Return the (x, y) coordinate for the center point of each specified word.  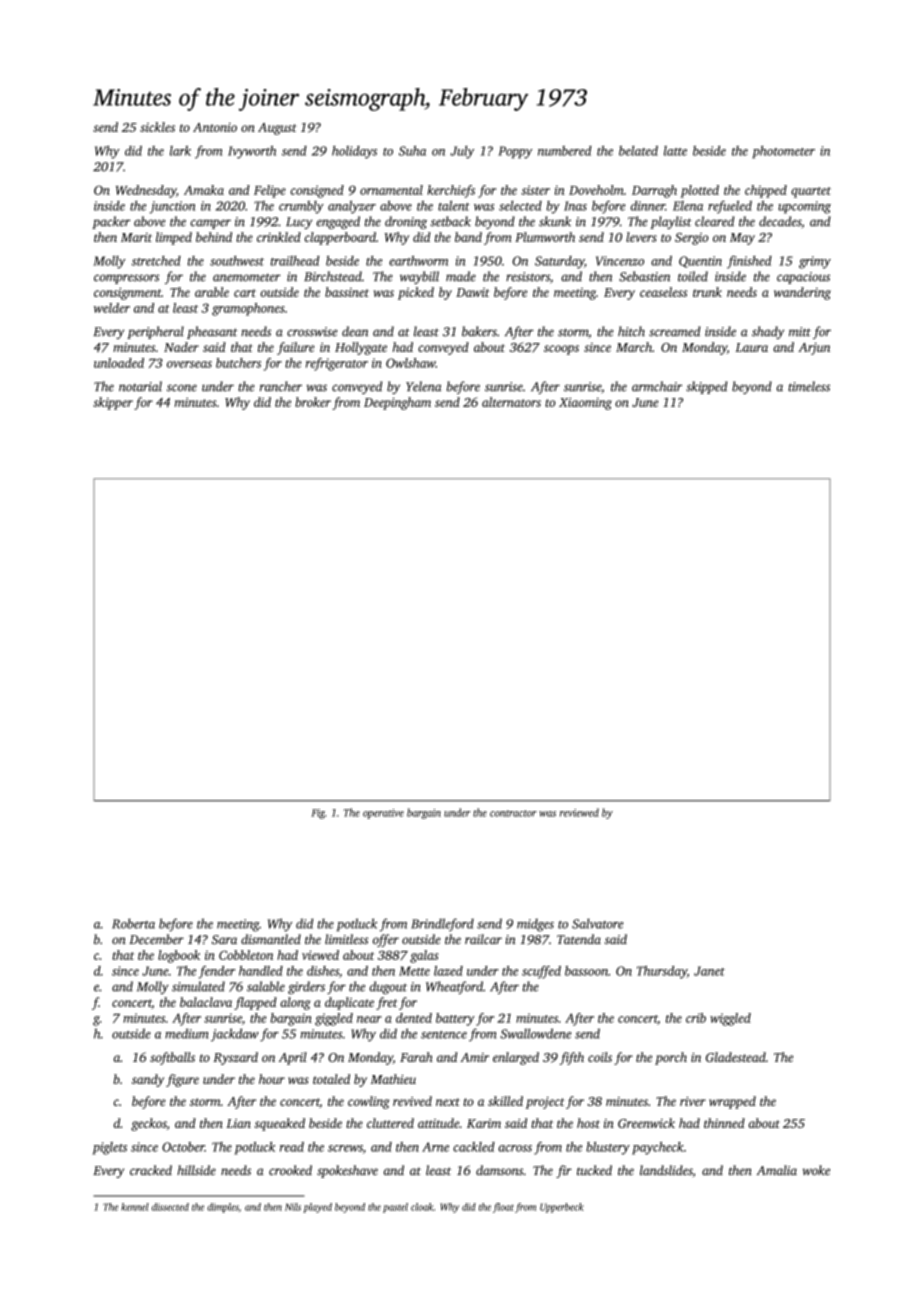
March (634, 347)
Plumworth (545, 237)
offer (386, 940)
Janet (709, 971)
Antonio (215, 127)
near (369, 1019)
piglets (109, 1148)
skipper (113, 403)
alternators (511, 402)
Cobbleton (246, 955)
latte (675, 151)
